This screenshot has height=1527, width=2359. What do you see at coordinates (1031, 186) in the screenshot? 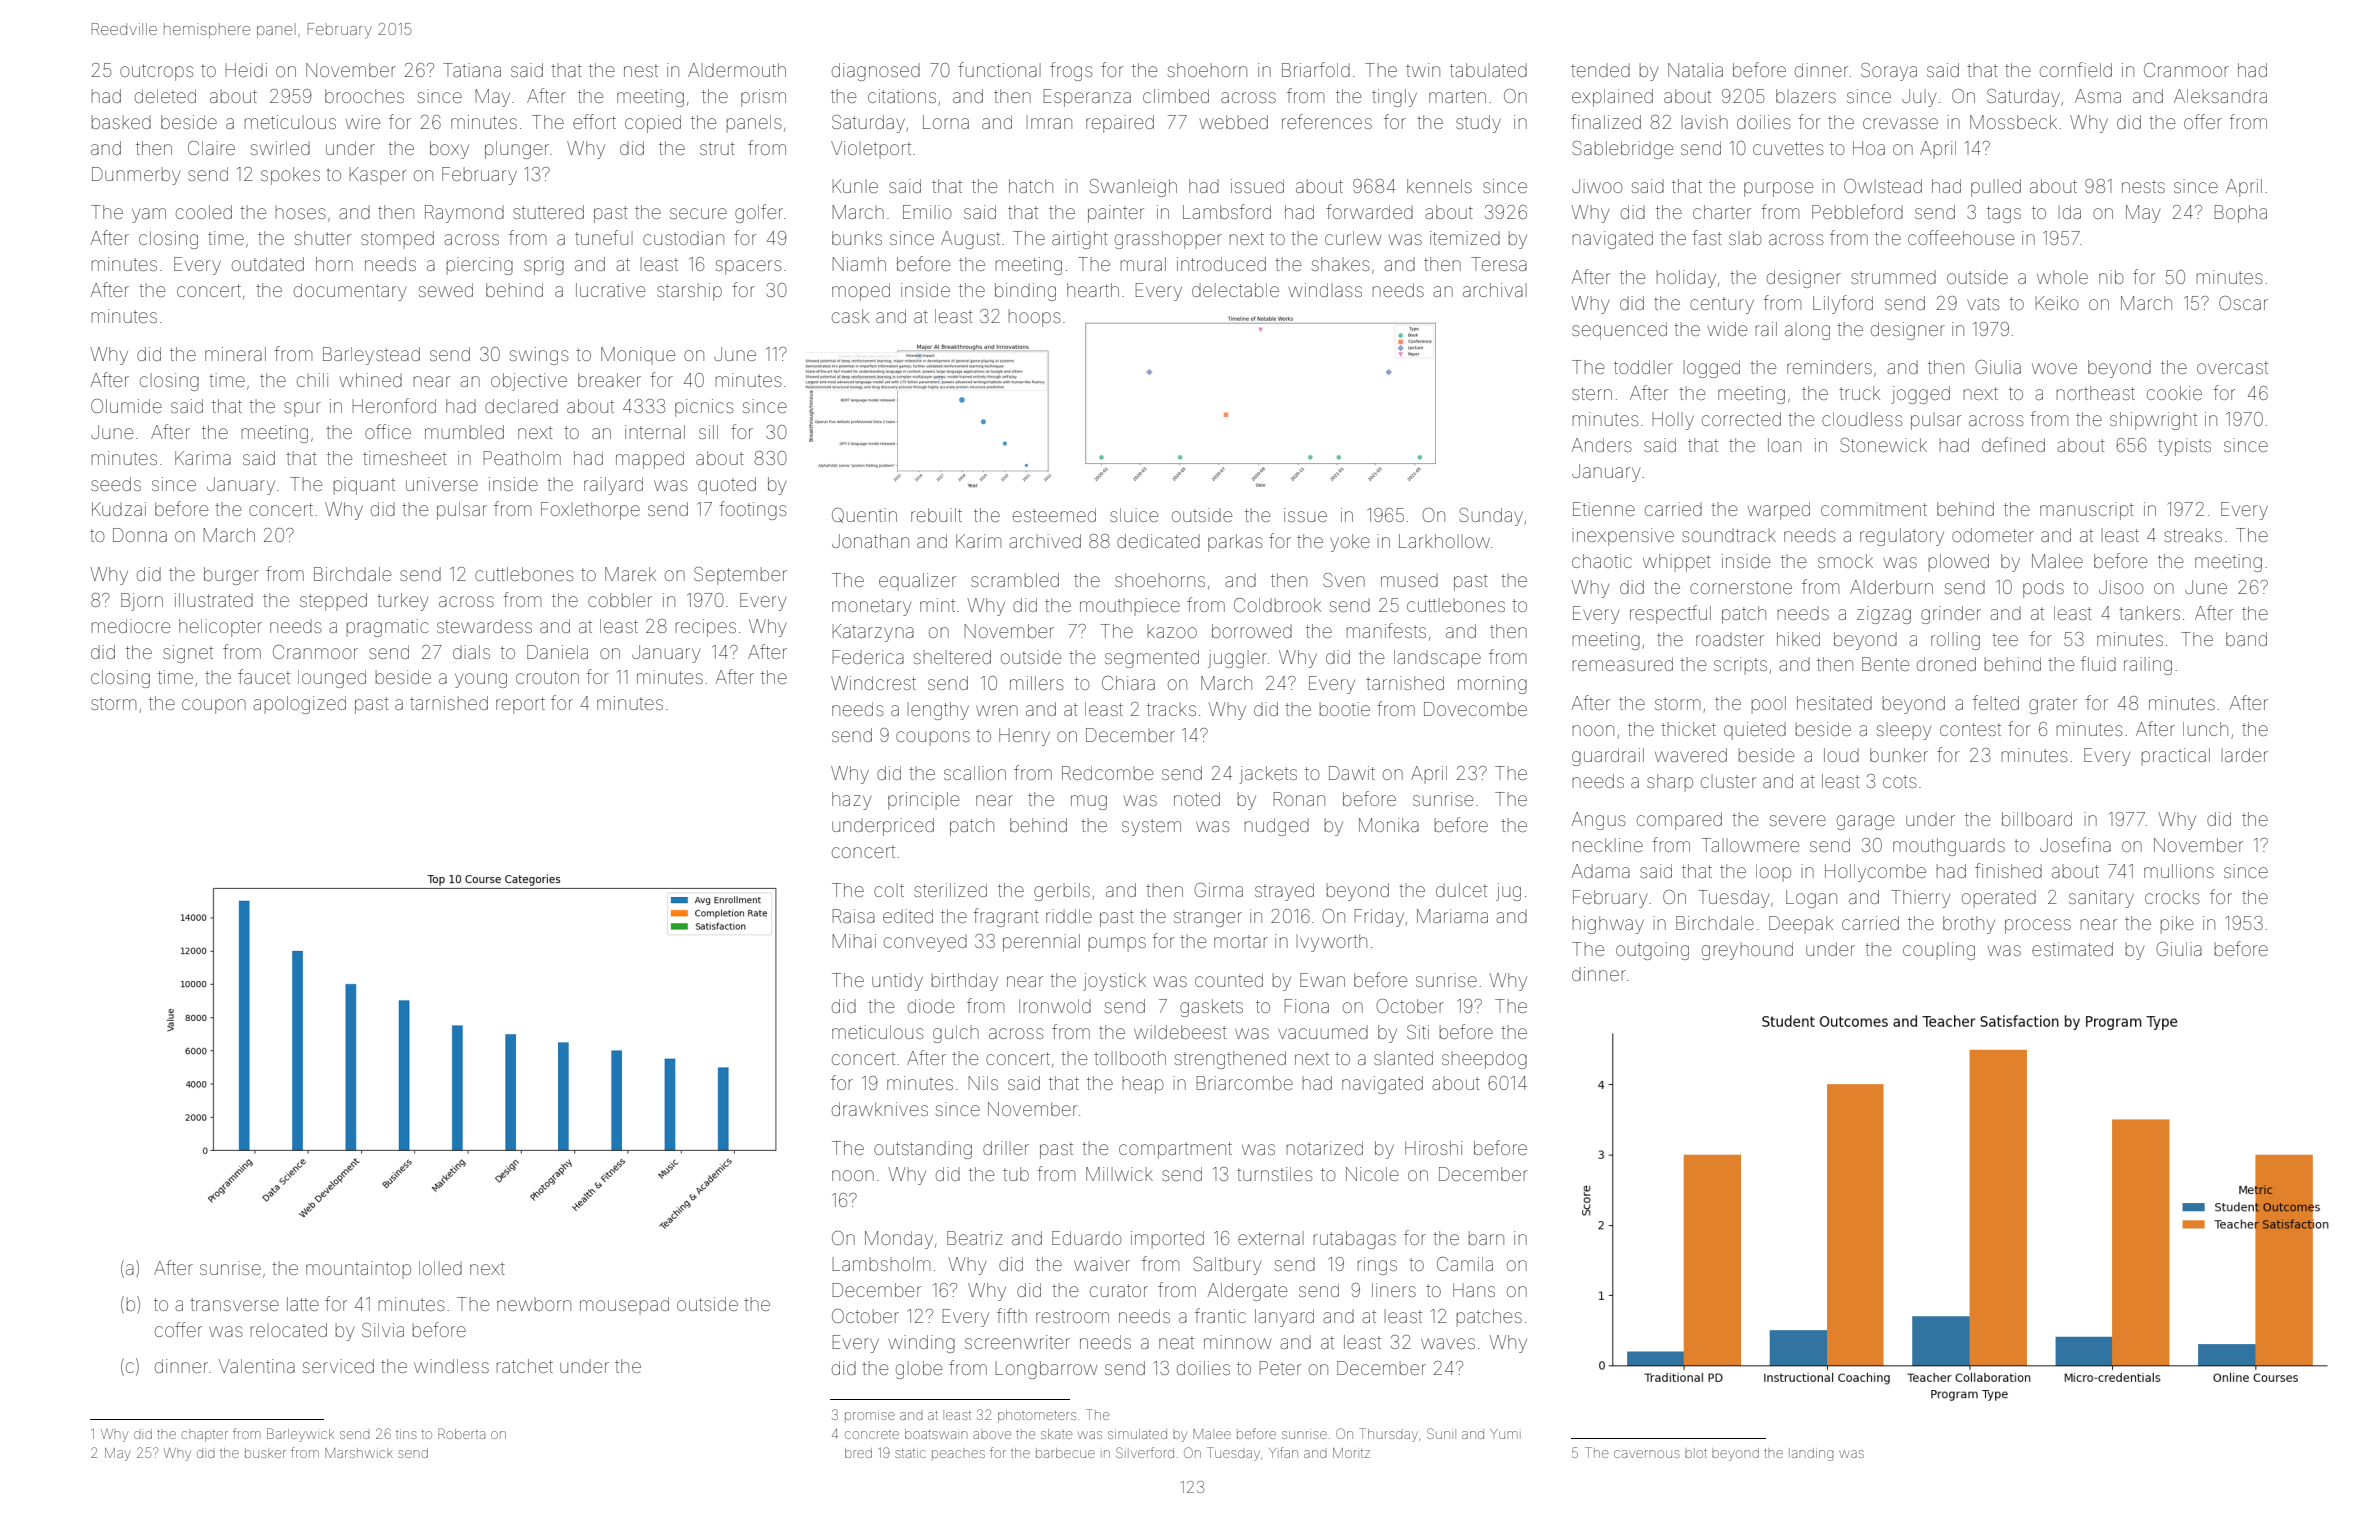
I see `hatch` at bounding box center [1031, 186].
